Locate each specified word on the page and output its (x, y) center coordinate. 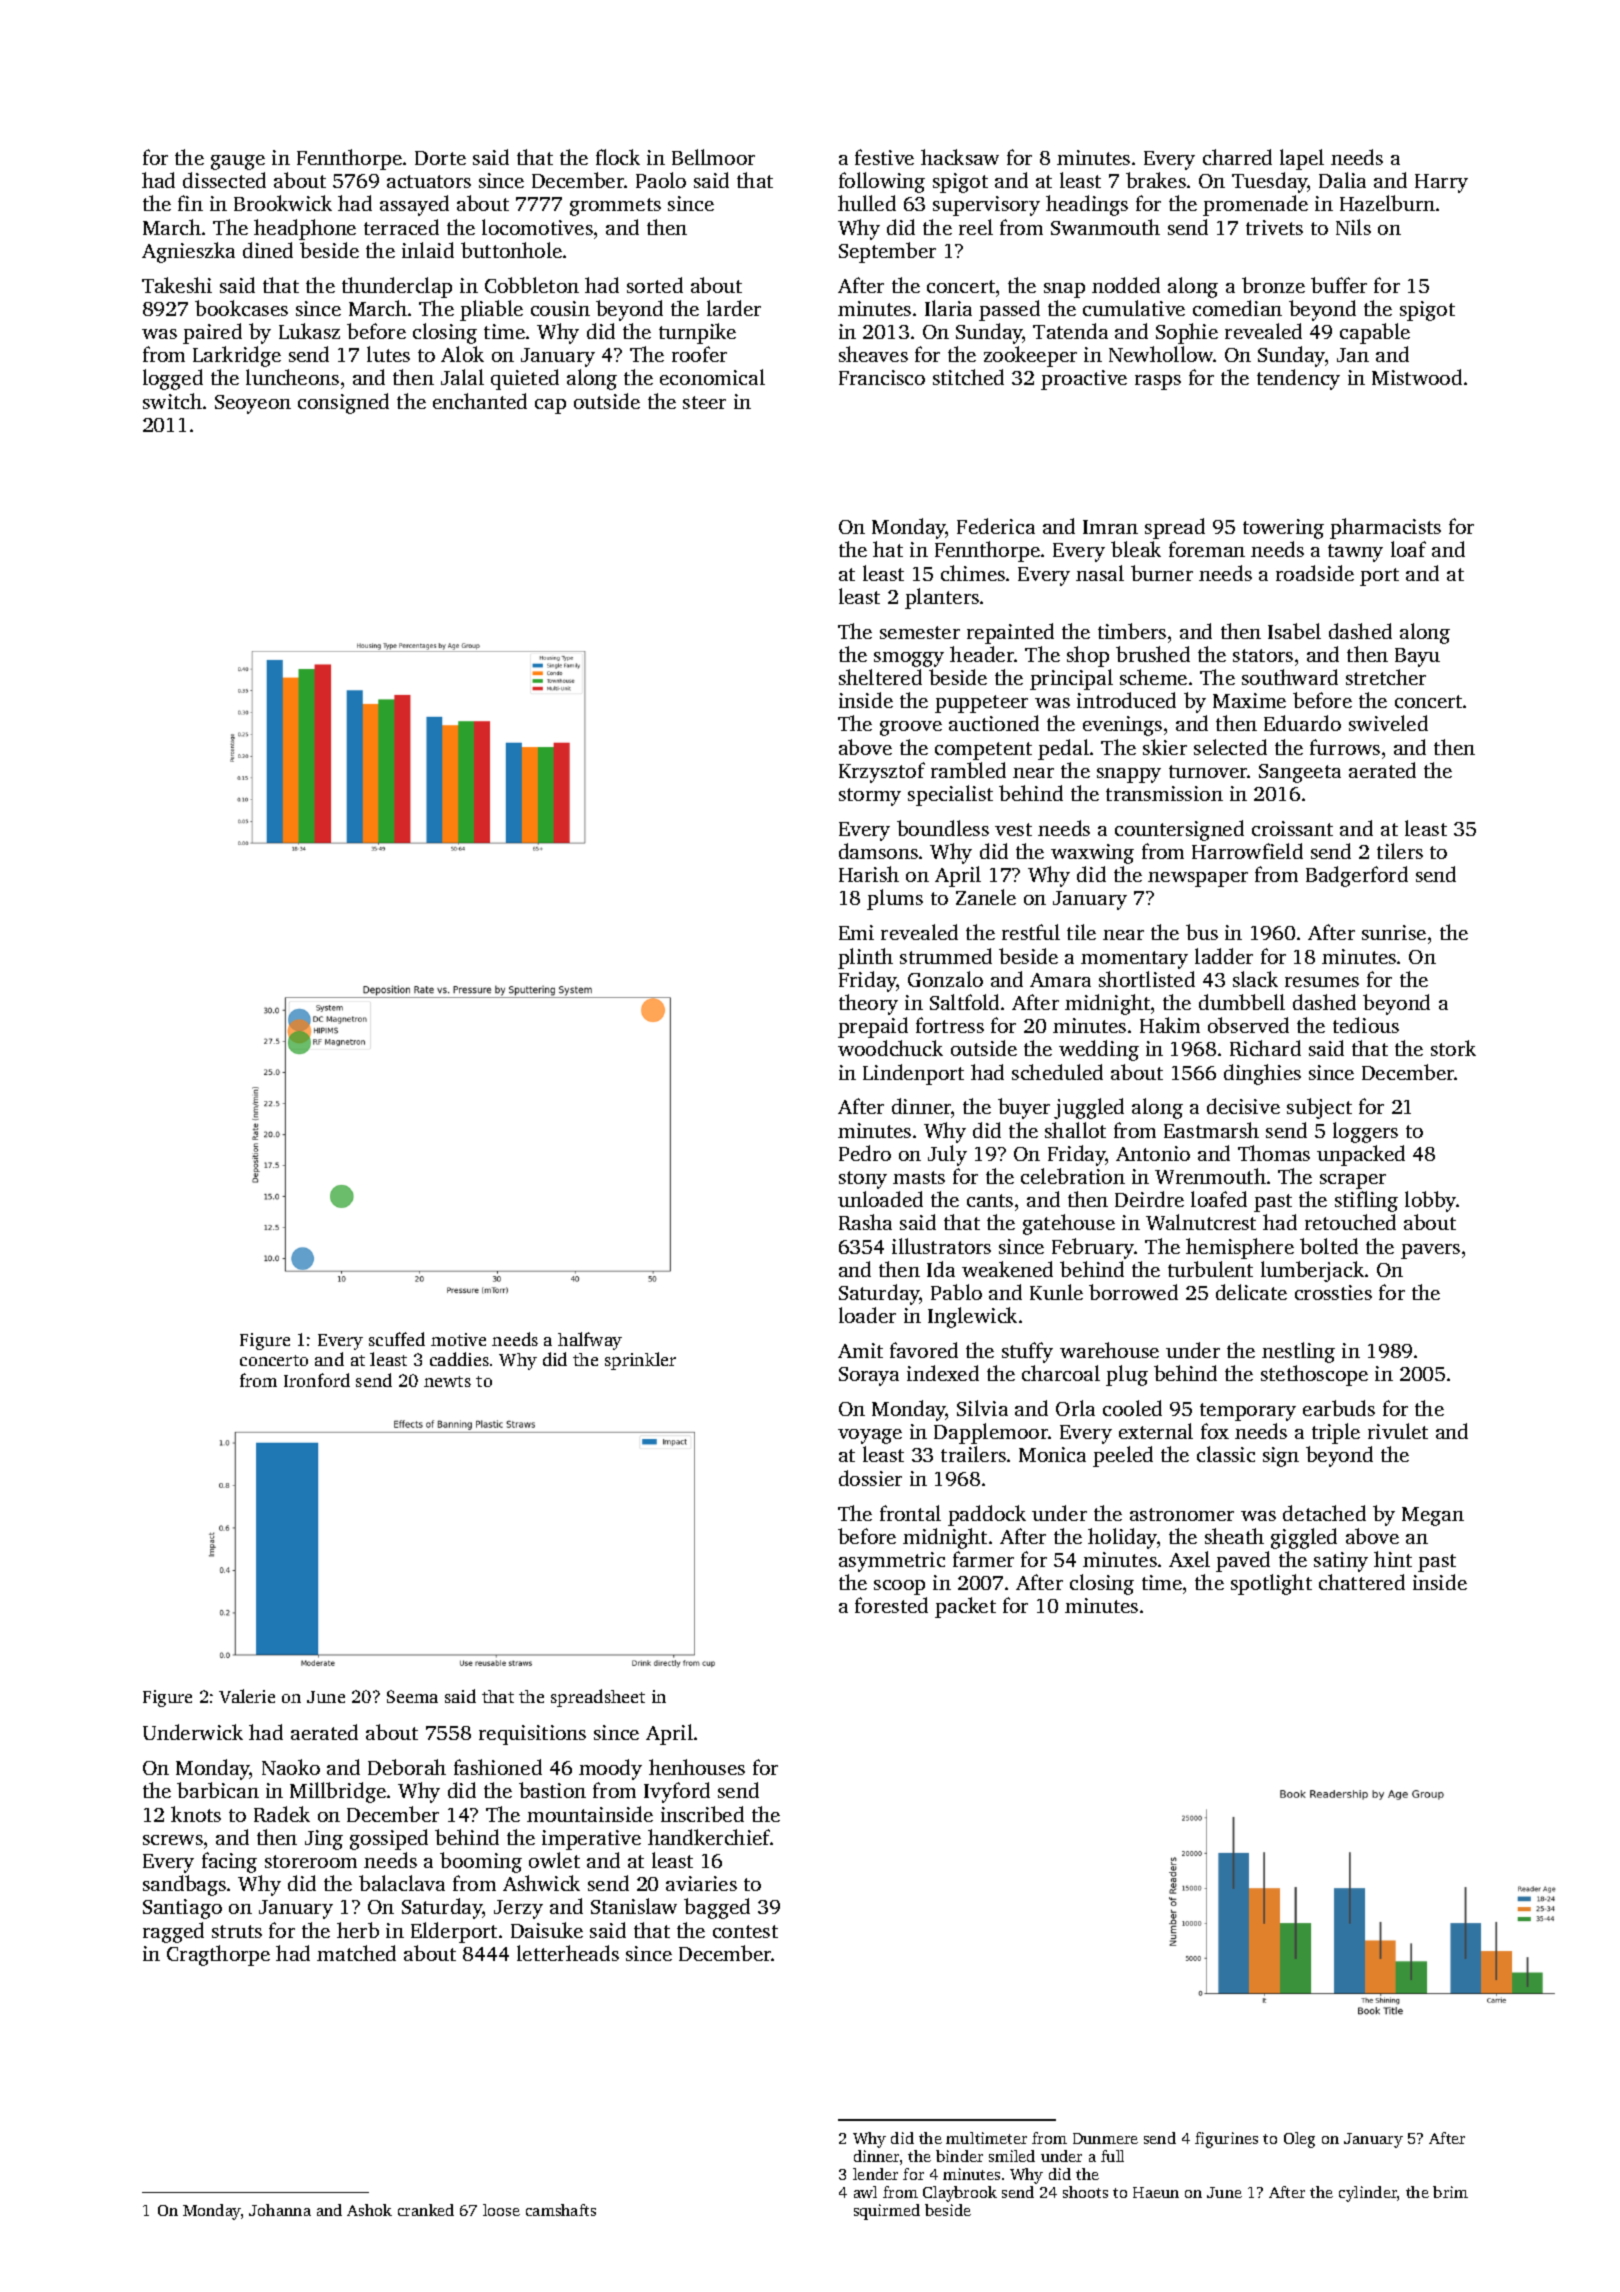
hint (1393, 1559)
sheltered (880, 677)
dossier (870, 1478)
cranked (426, 2210)
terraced (401, 227)
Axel (1189, 1559)
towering (1283, 529)
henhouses (697, 1767)
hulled (867, 203)
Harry (1441, 183)
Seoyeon (253, 404)
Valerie (247, 1696)
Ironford (317, 1380)
